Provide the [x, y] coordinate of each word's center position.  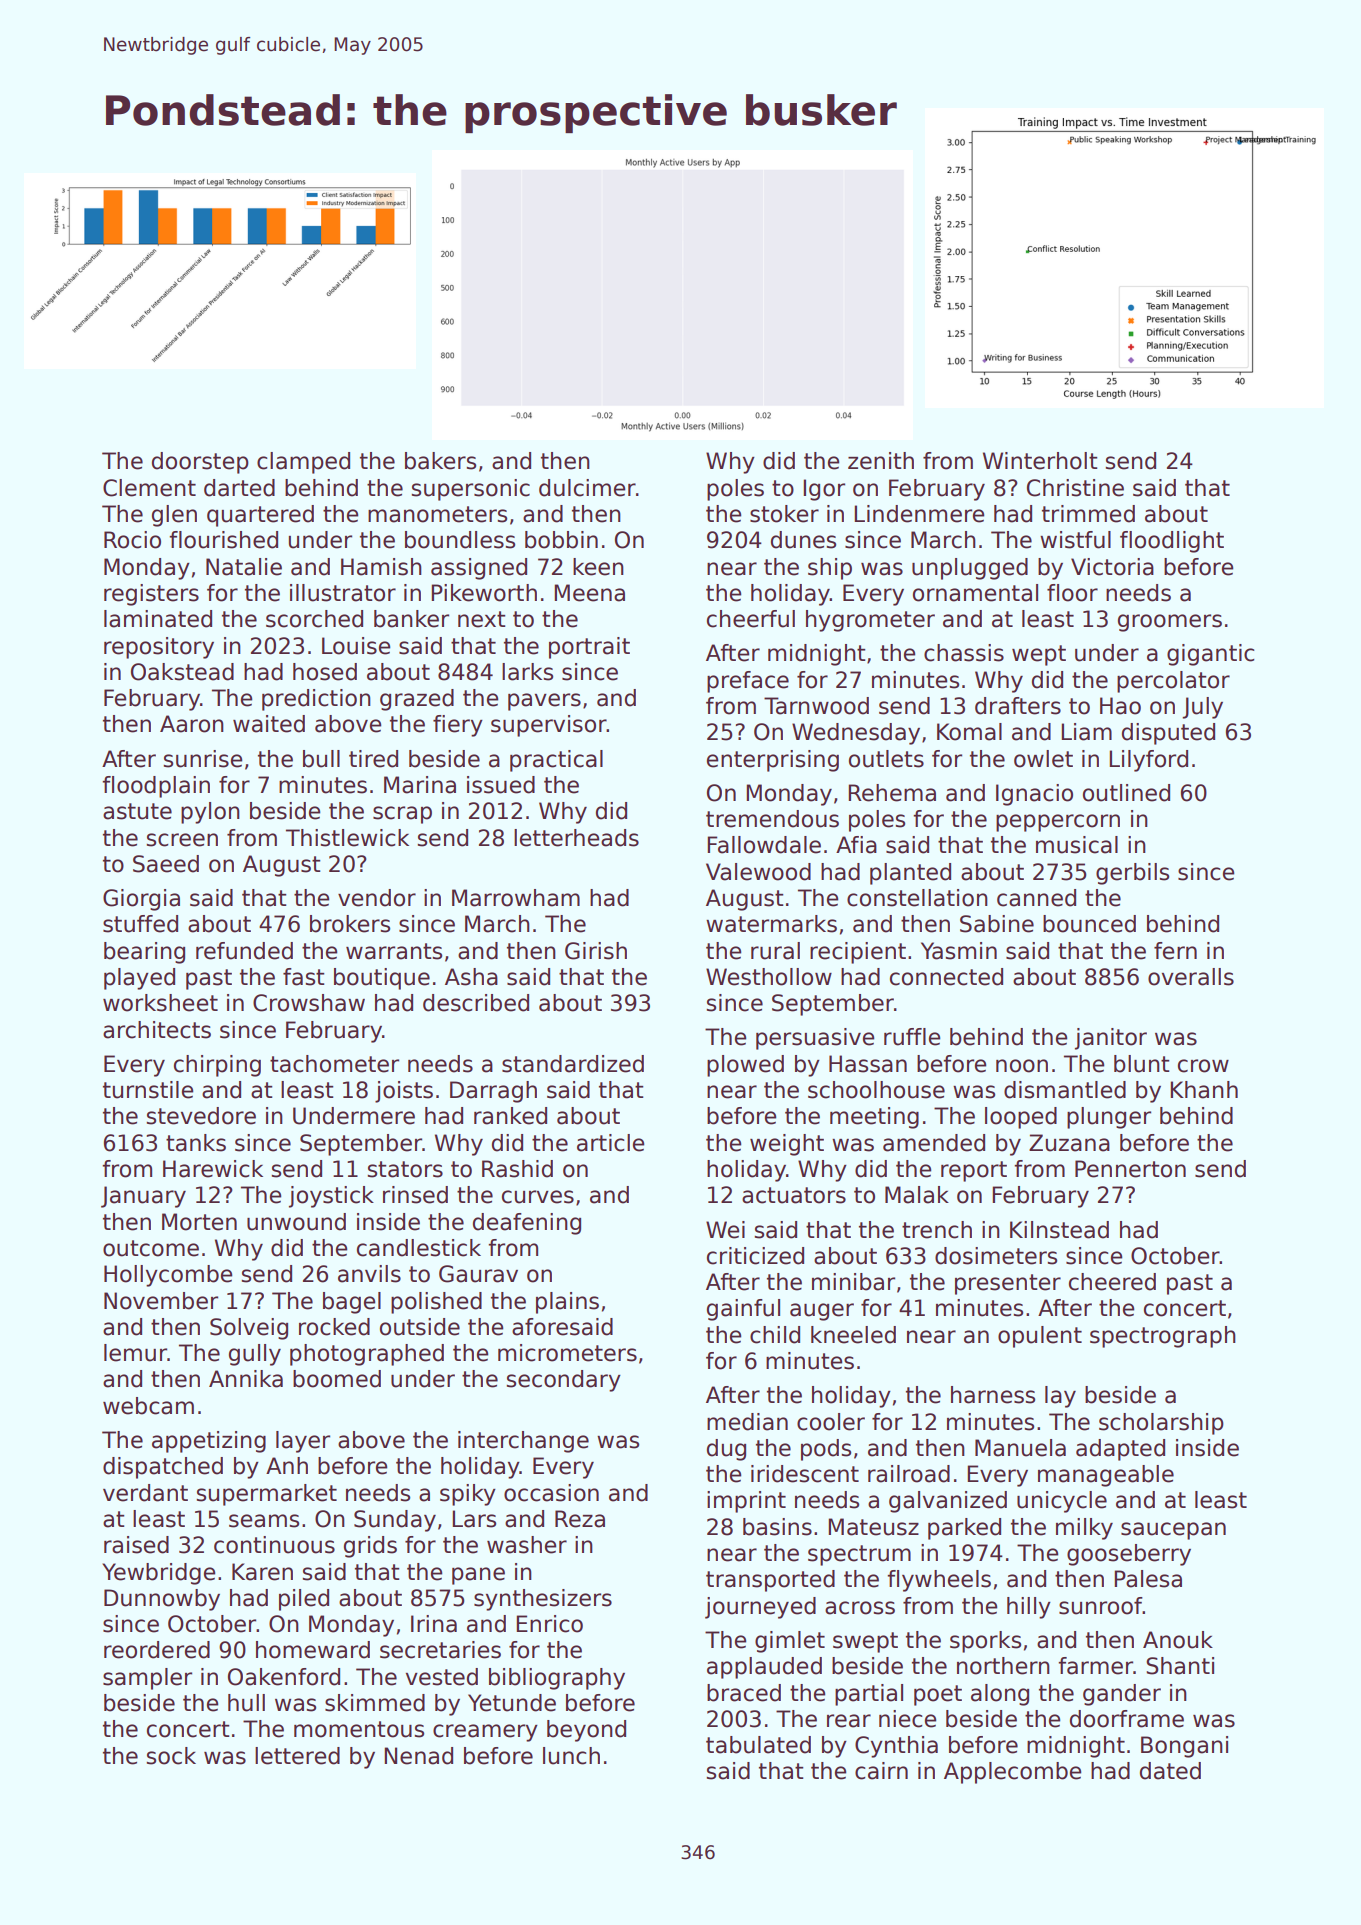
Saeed [166, 864]
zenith [881, 461]
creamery [485, 1733]
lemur [135, 1353]
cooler [831, 1422]
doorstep [200, 463]
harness [993, 1395]
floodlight [1172, 542]
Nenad [418, 1756]
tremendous [772, 819]
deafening [527, 1224]
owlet [1043, 759]
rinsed [415, 1195]
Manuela [1020, 1448]
